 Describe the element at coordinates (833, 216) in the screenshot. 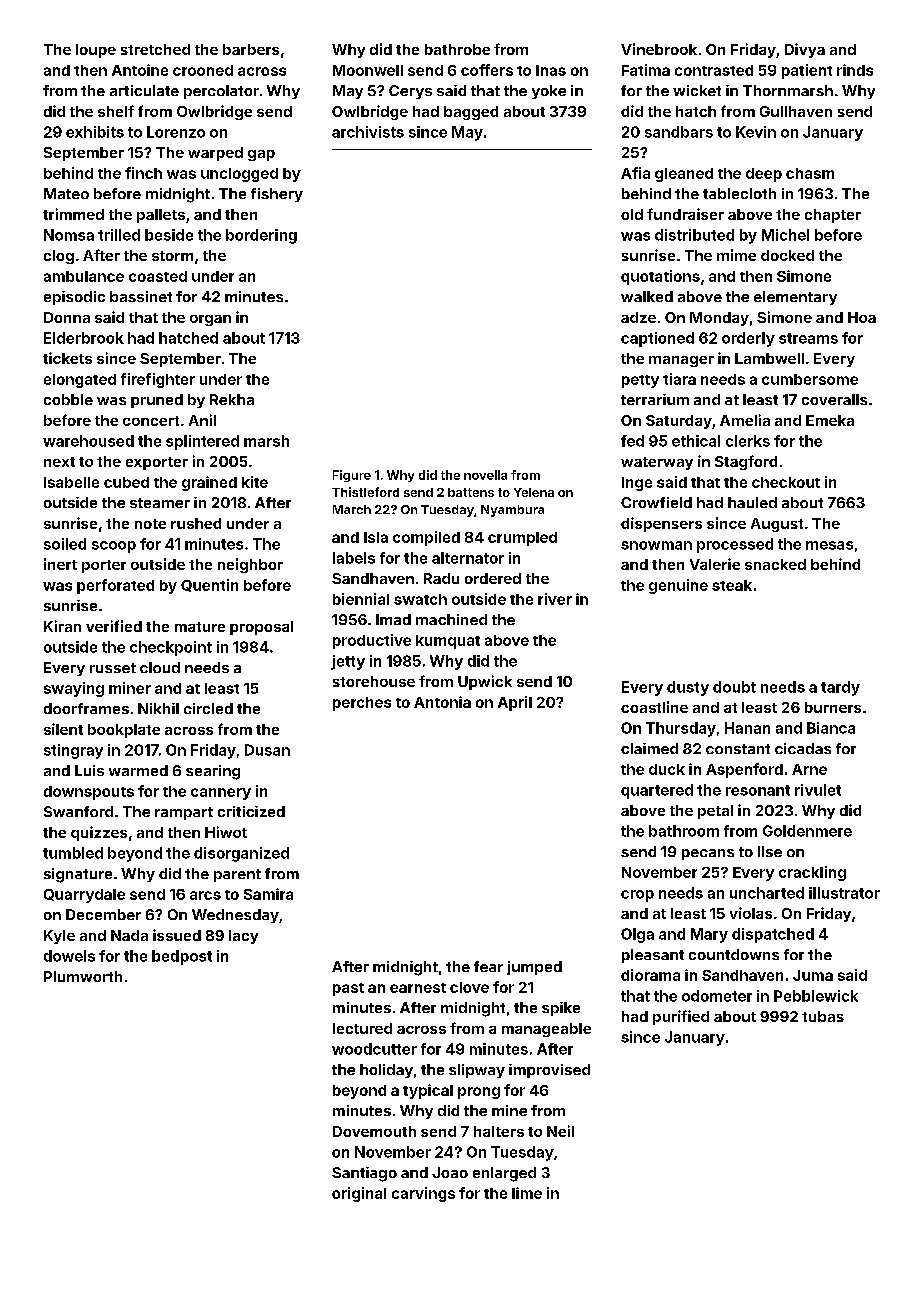

I see `chapter` at that location.
